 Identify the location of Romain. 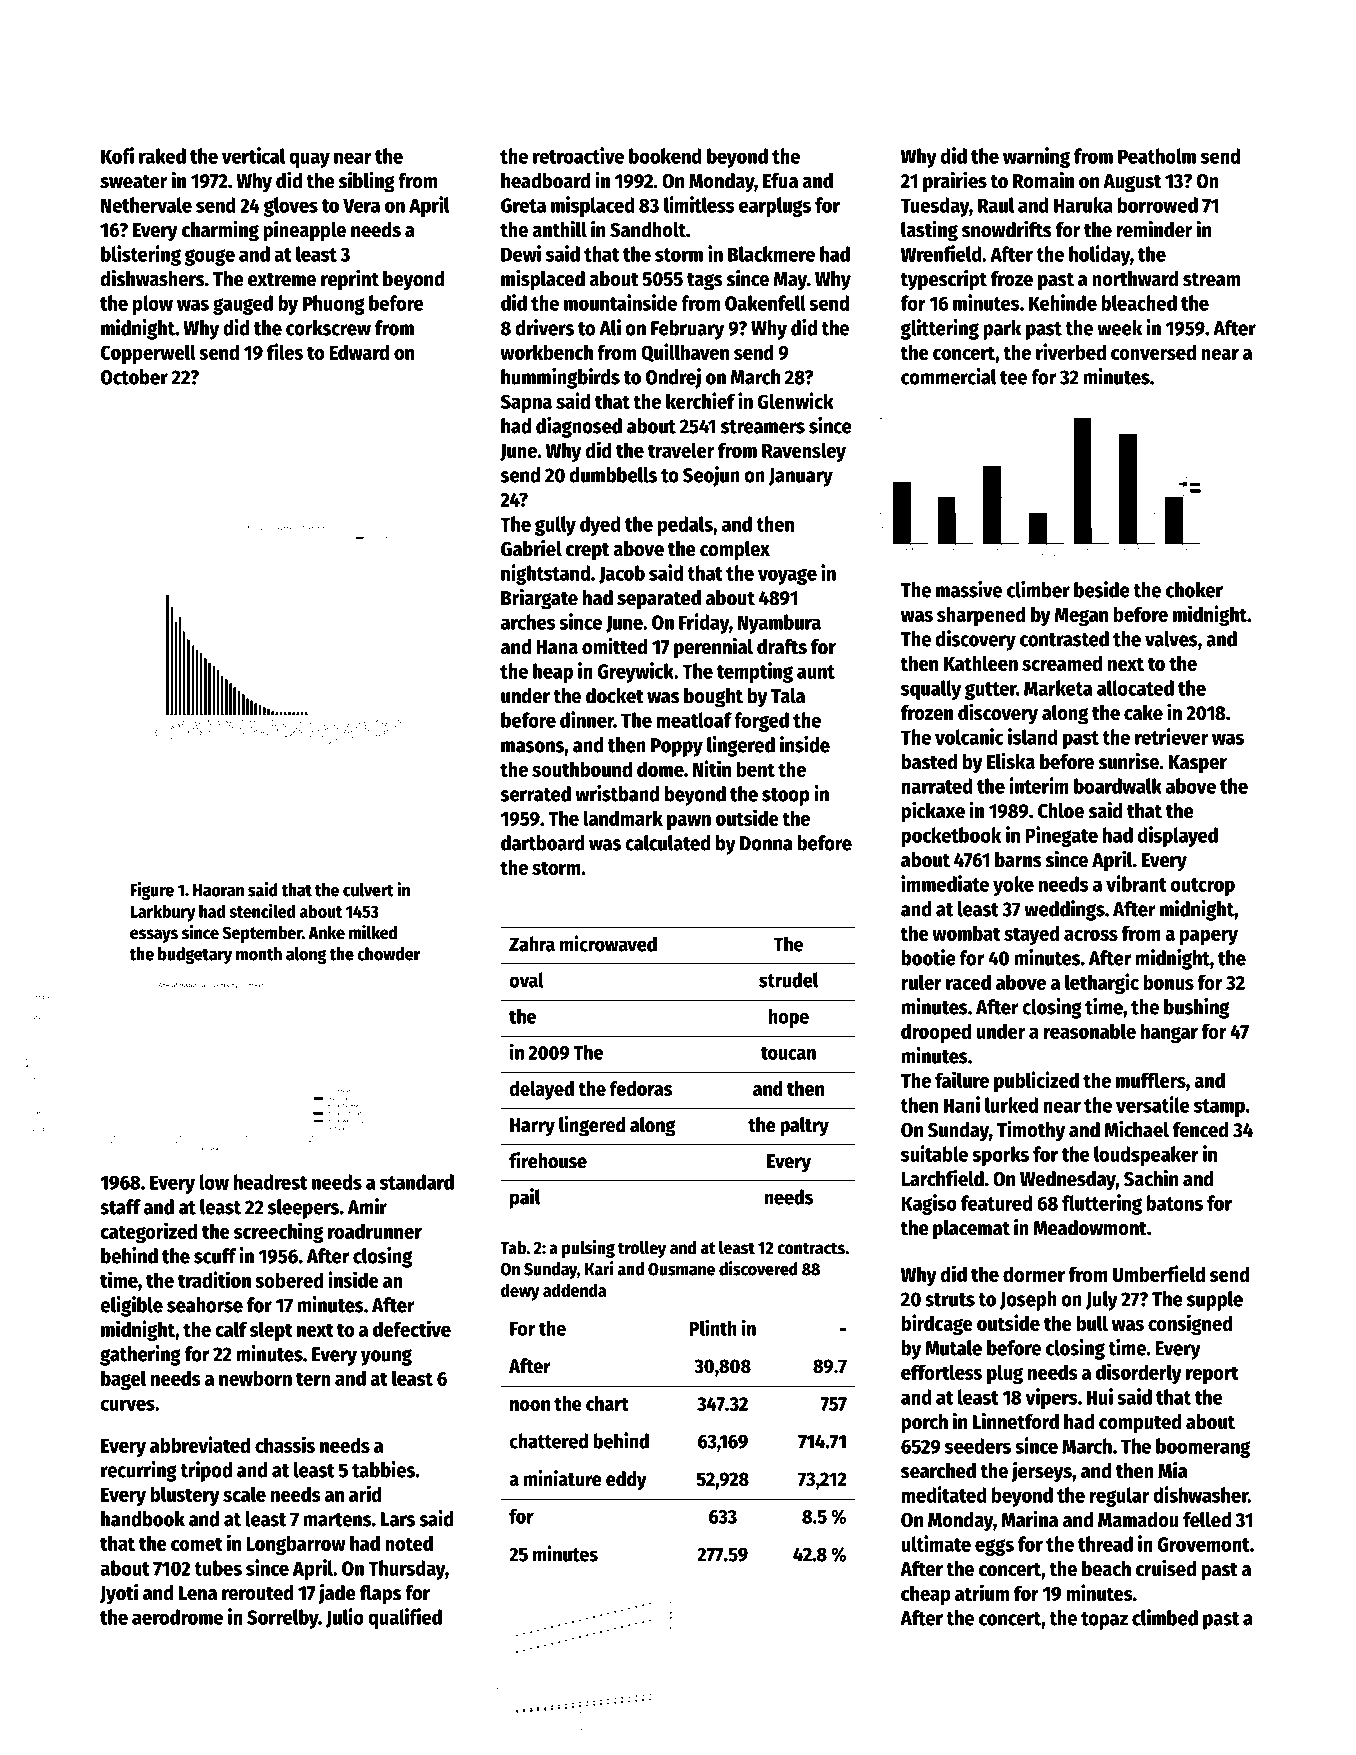
(1043, 180).
